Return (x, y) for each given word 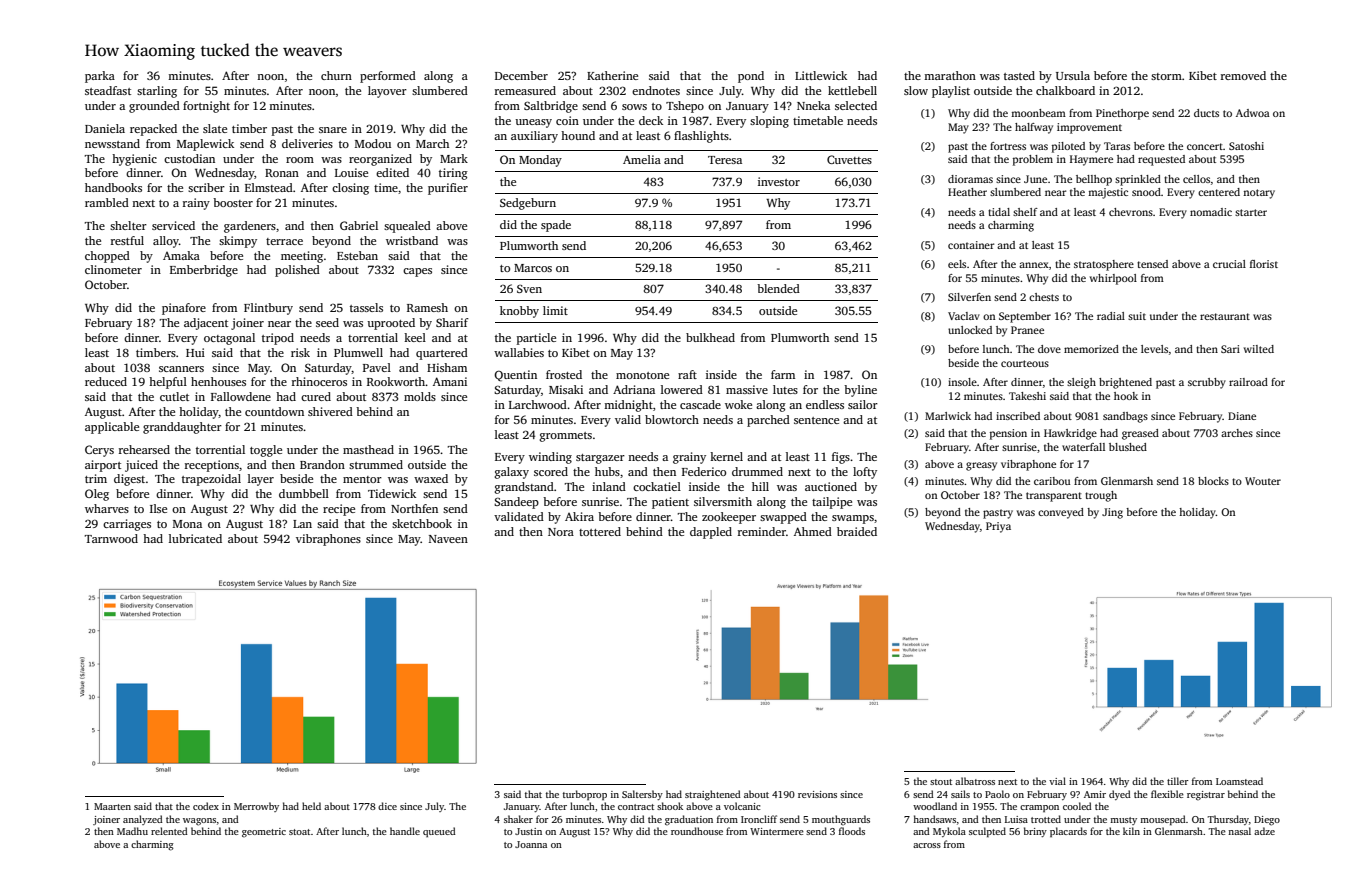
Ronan (282, 173)
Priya (998, 527)
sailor (863, 404)
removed (1243, 75)
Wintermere (777, 831)
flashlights (701, 137)
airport (103, 466)
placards (1068, 832)
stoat (299, 832)
